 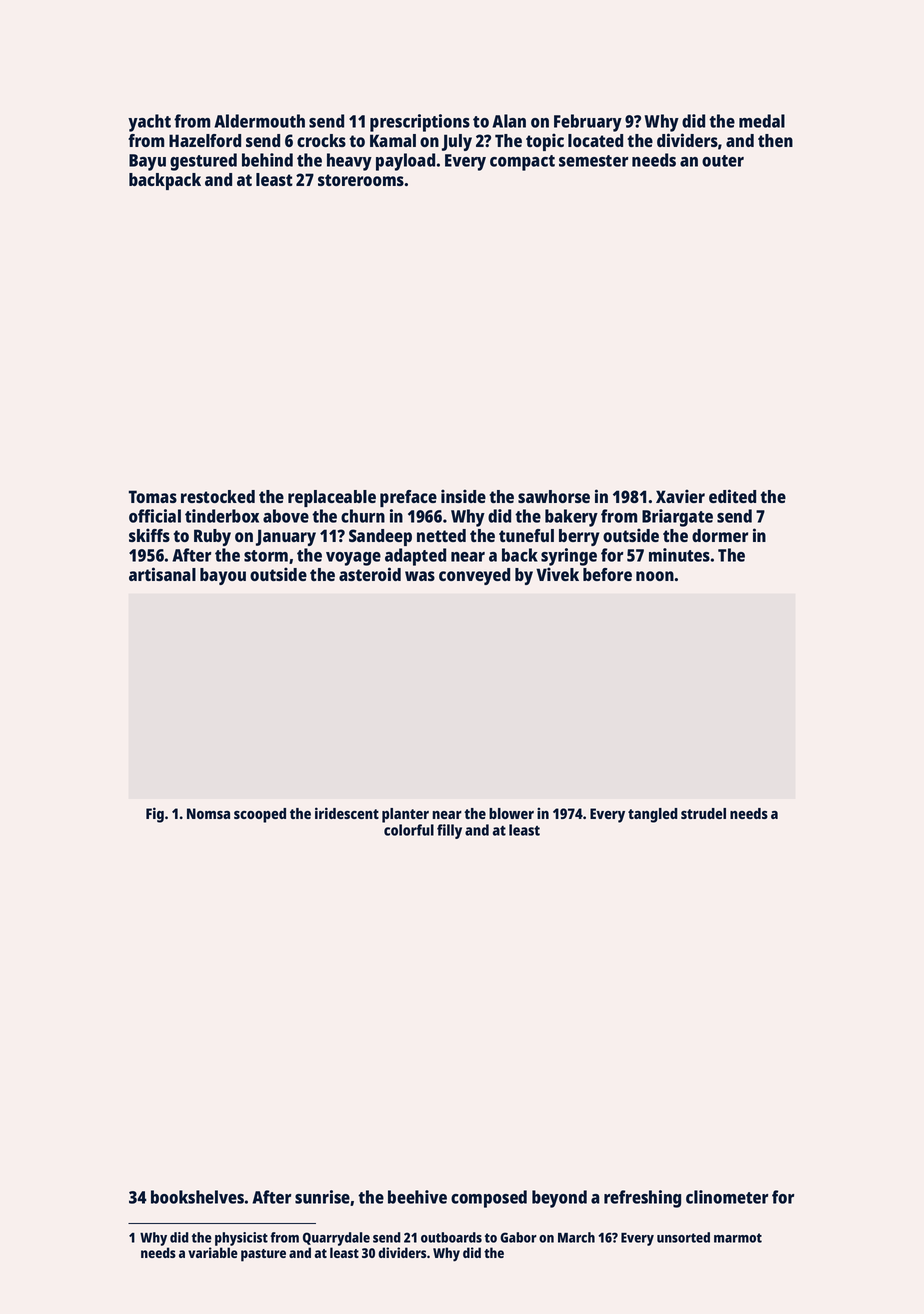 I want to click on tangled, so click(x=653, y=815).
